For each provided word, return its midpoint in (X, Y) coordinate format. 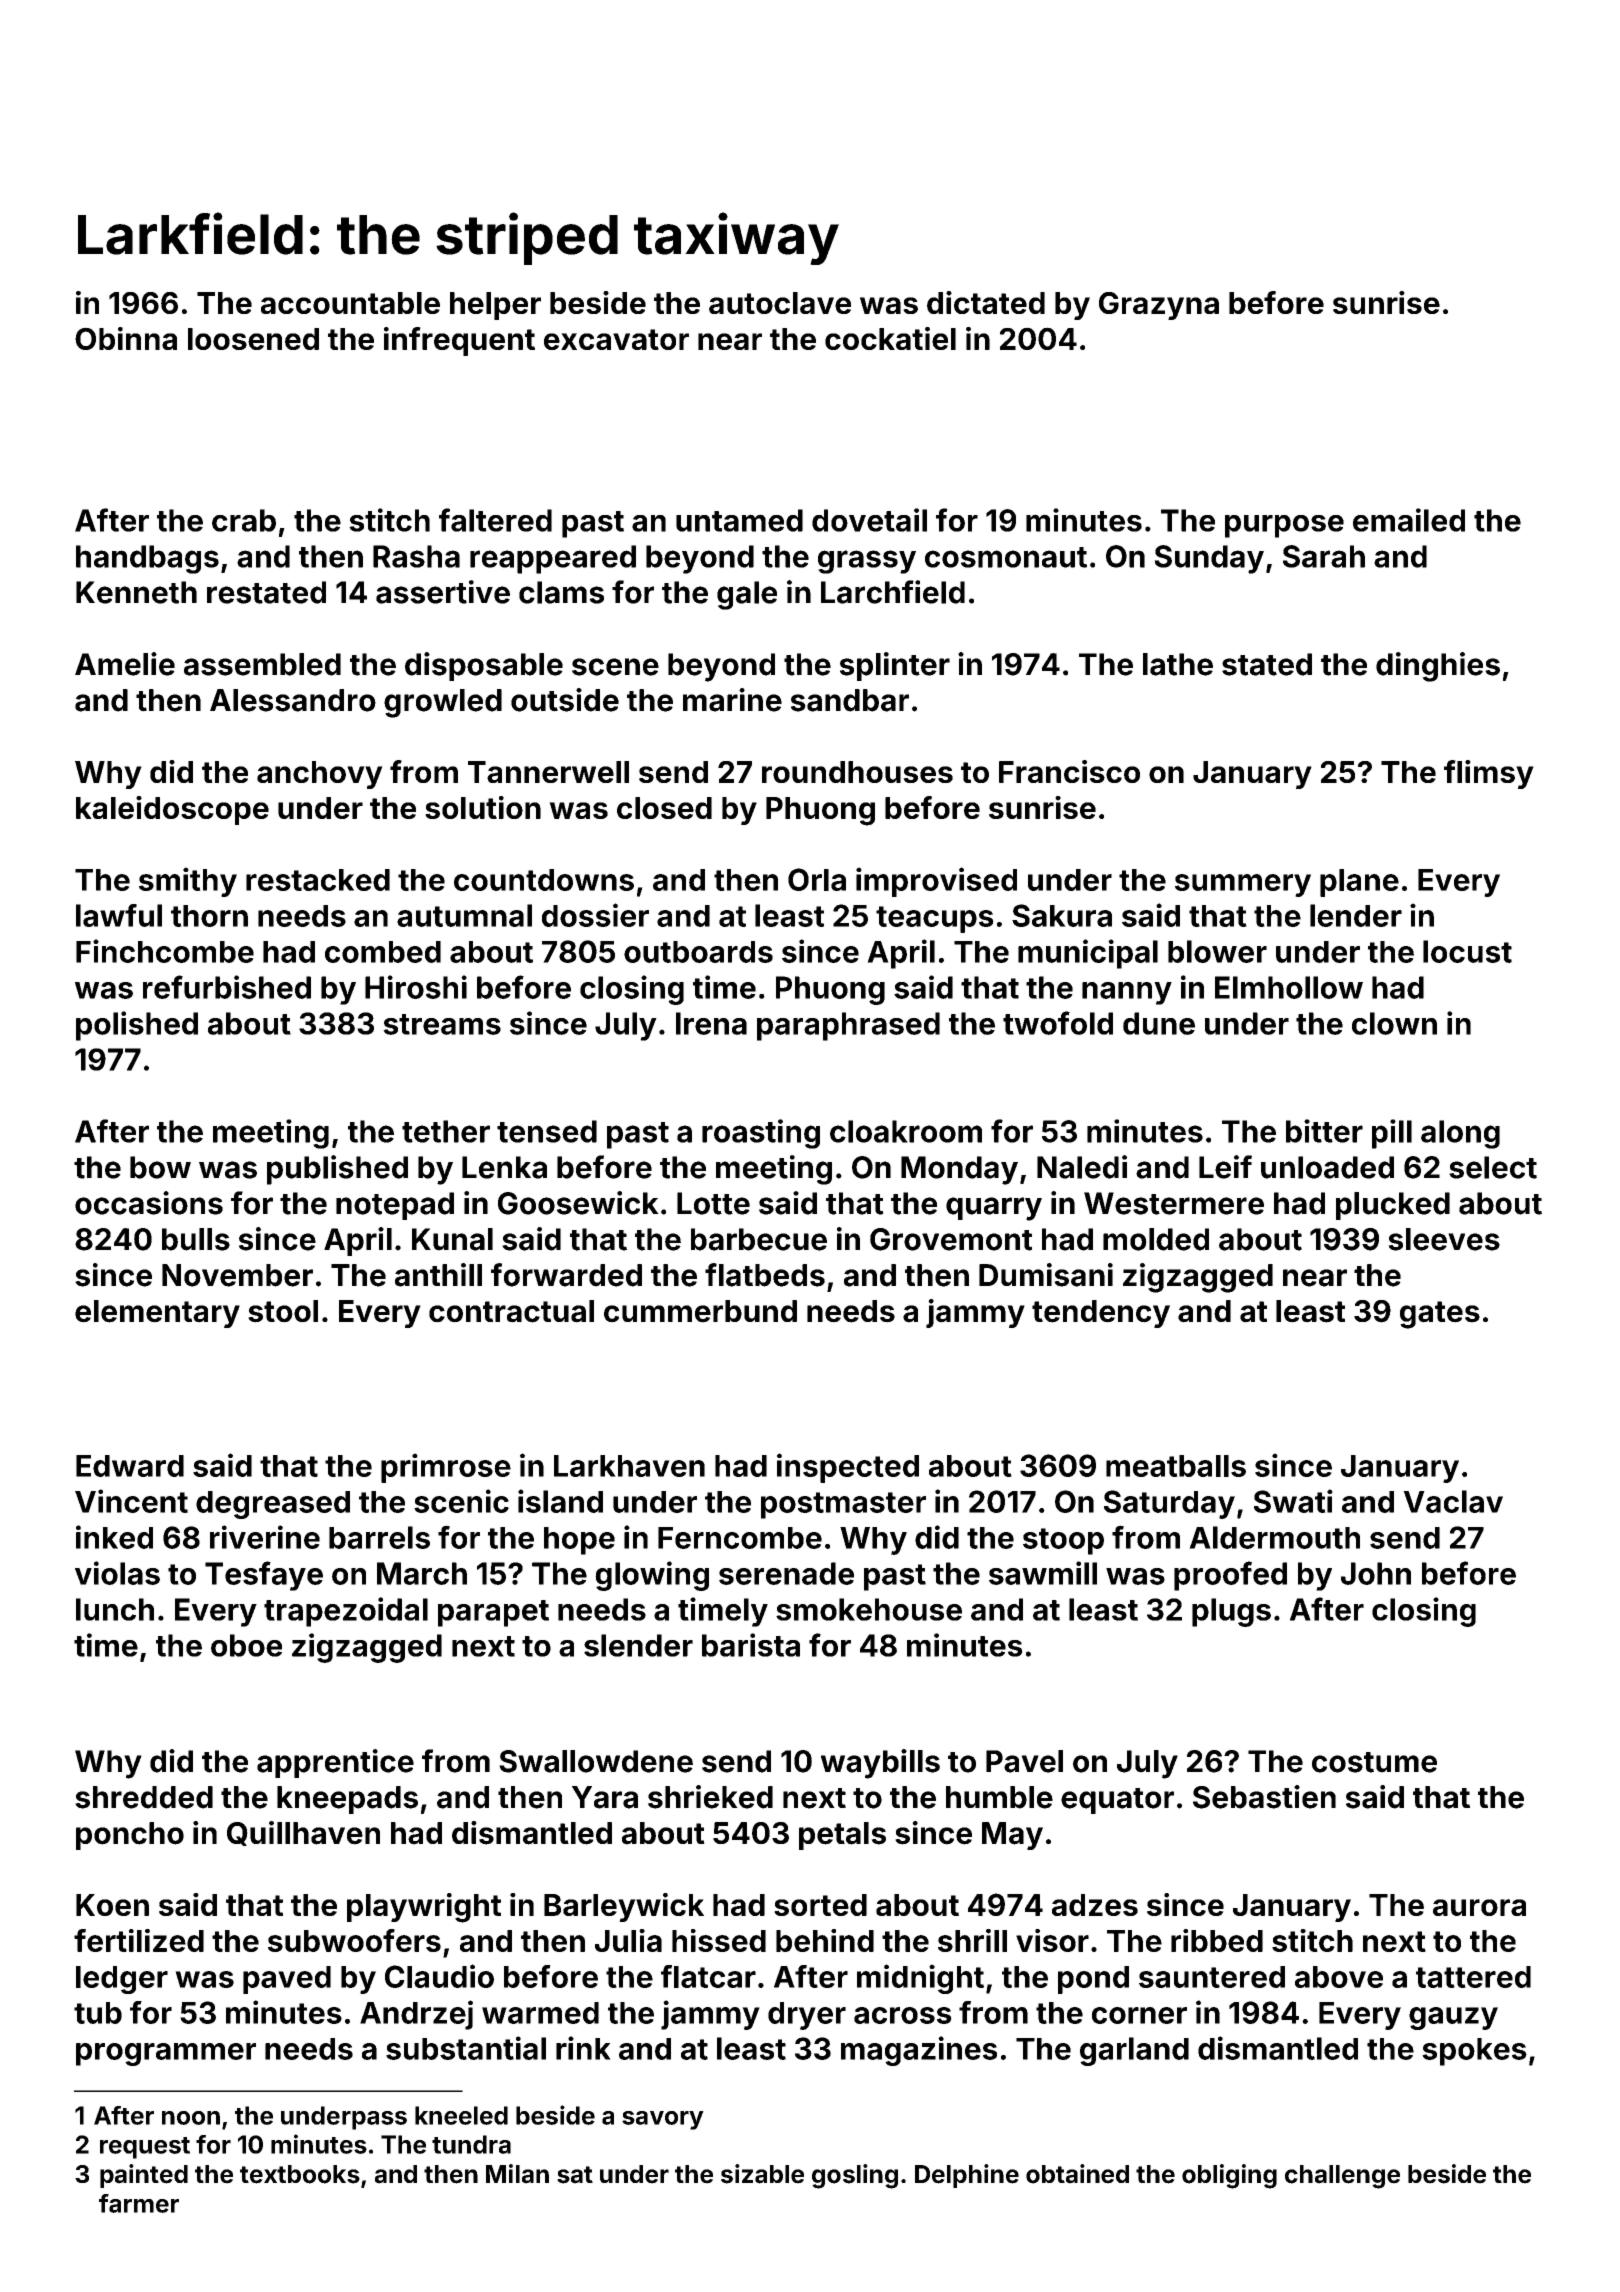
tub (98, 2013)
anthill (438, 1275)
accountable (350, 303)
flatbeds (765, 1275)
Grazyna (1159, 306)
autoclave (780, 303)
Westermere (1174, 1203)
